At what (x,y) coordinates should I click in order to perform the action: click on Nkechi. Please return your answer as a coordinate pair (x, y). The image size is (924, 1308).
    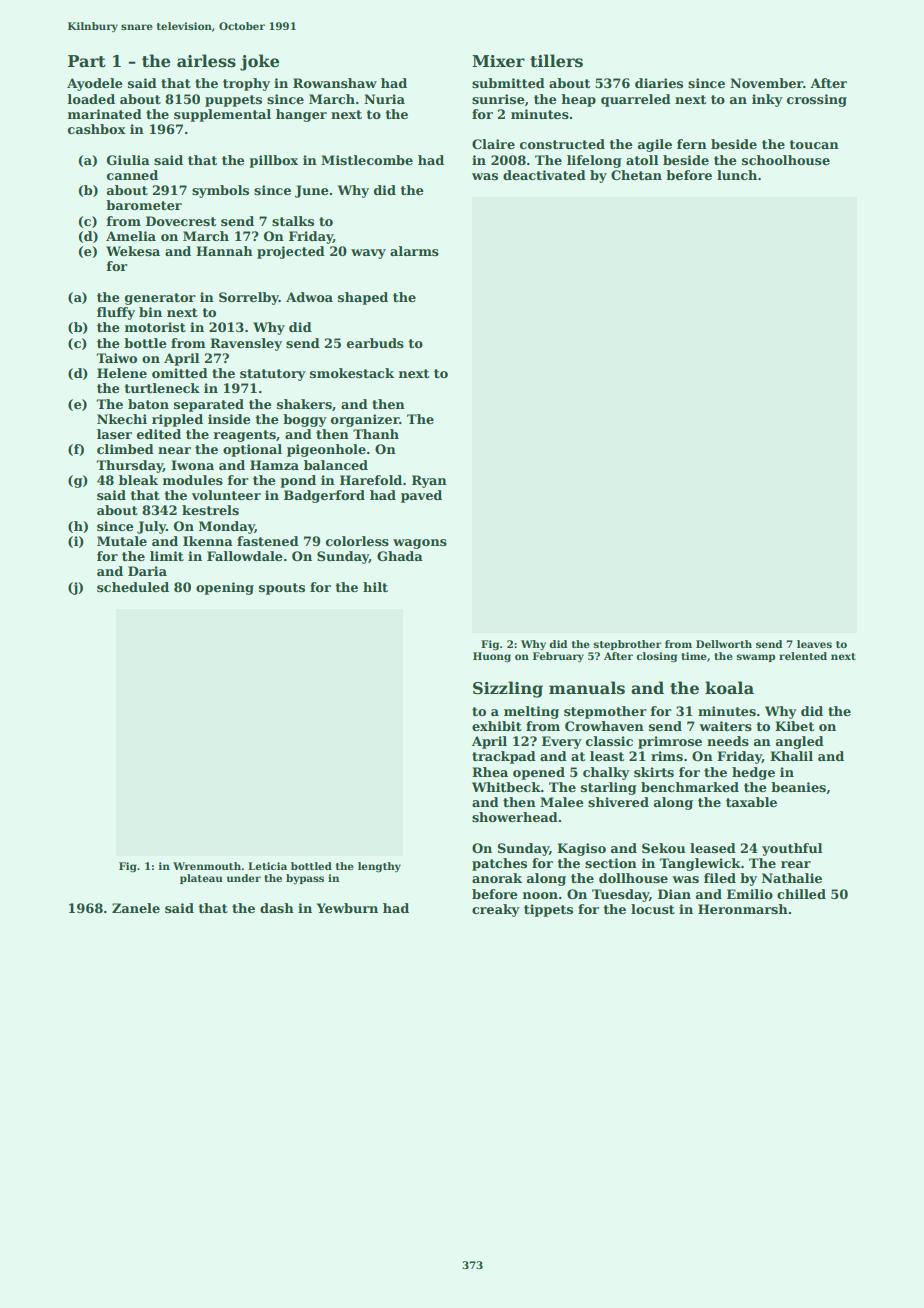
    Looking at the image, I should click on (122, 419).
